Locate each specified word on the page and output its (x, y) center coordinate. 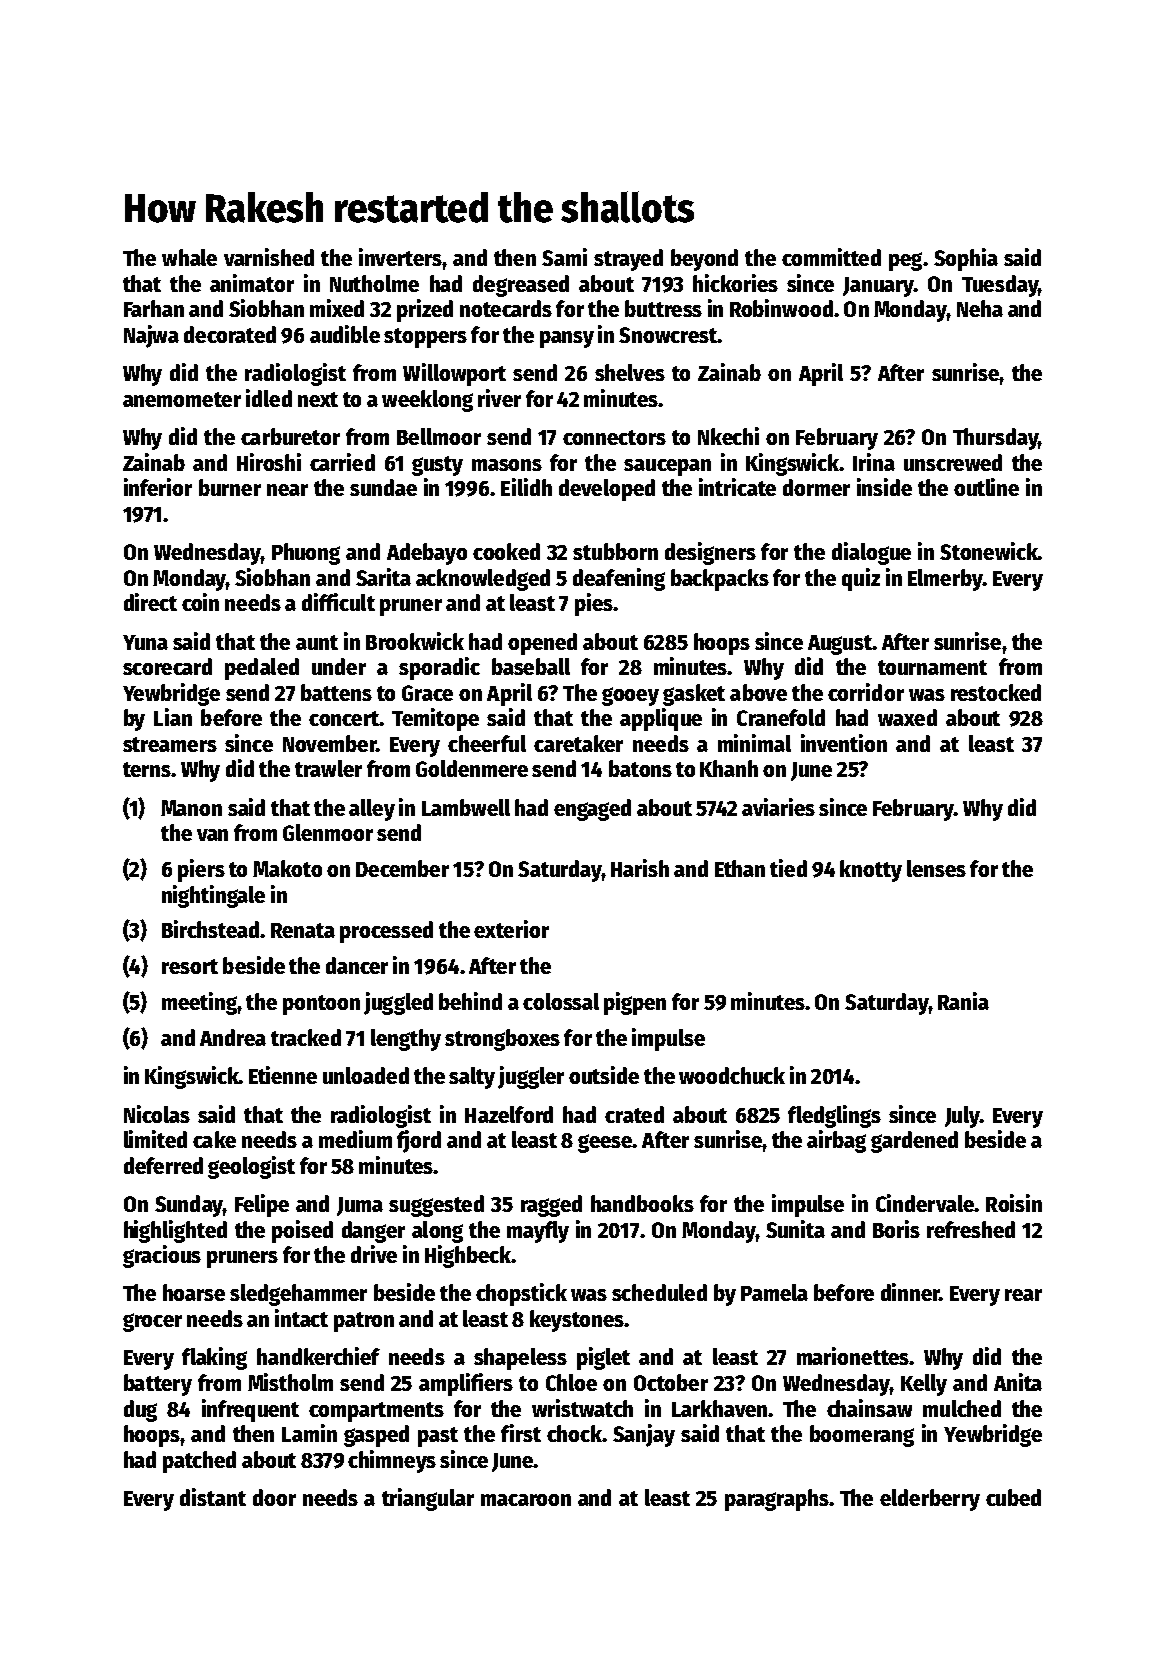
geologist (251, 1167)
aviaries (778, 807)
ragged (551, 1206)
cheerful (487, 743)
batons (640, 768)
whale (189, 257)
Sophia (966, 259)
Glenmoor (328, 832)
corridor (866, 692)
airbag (836, 1141)
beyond (704, 260)
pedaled (262, 669)
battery (158, 1385)
